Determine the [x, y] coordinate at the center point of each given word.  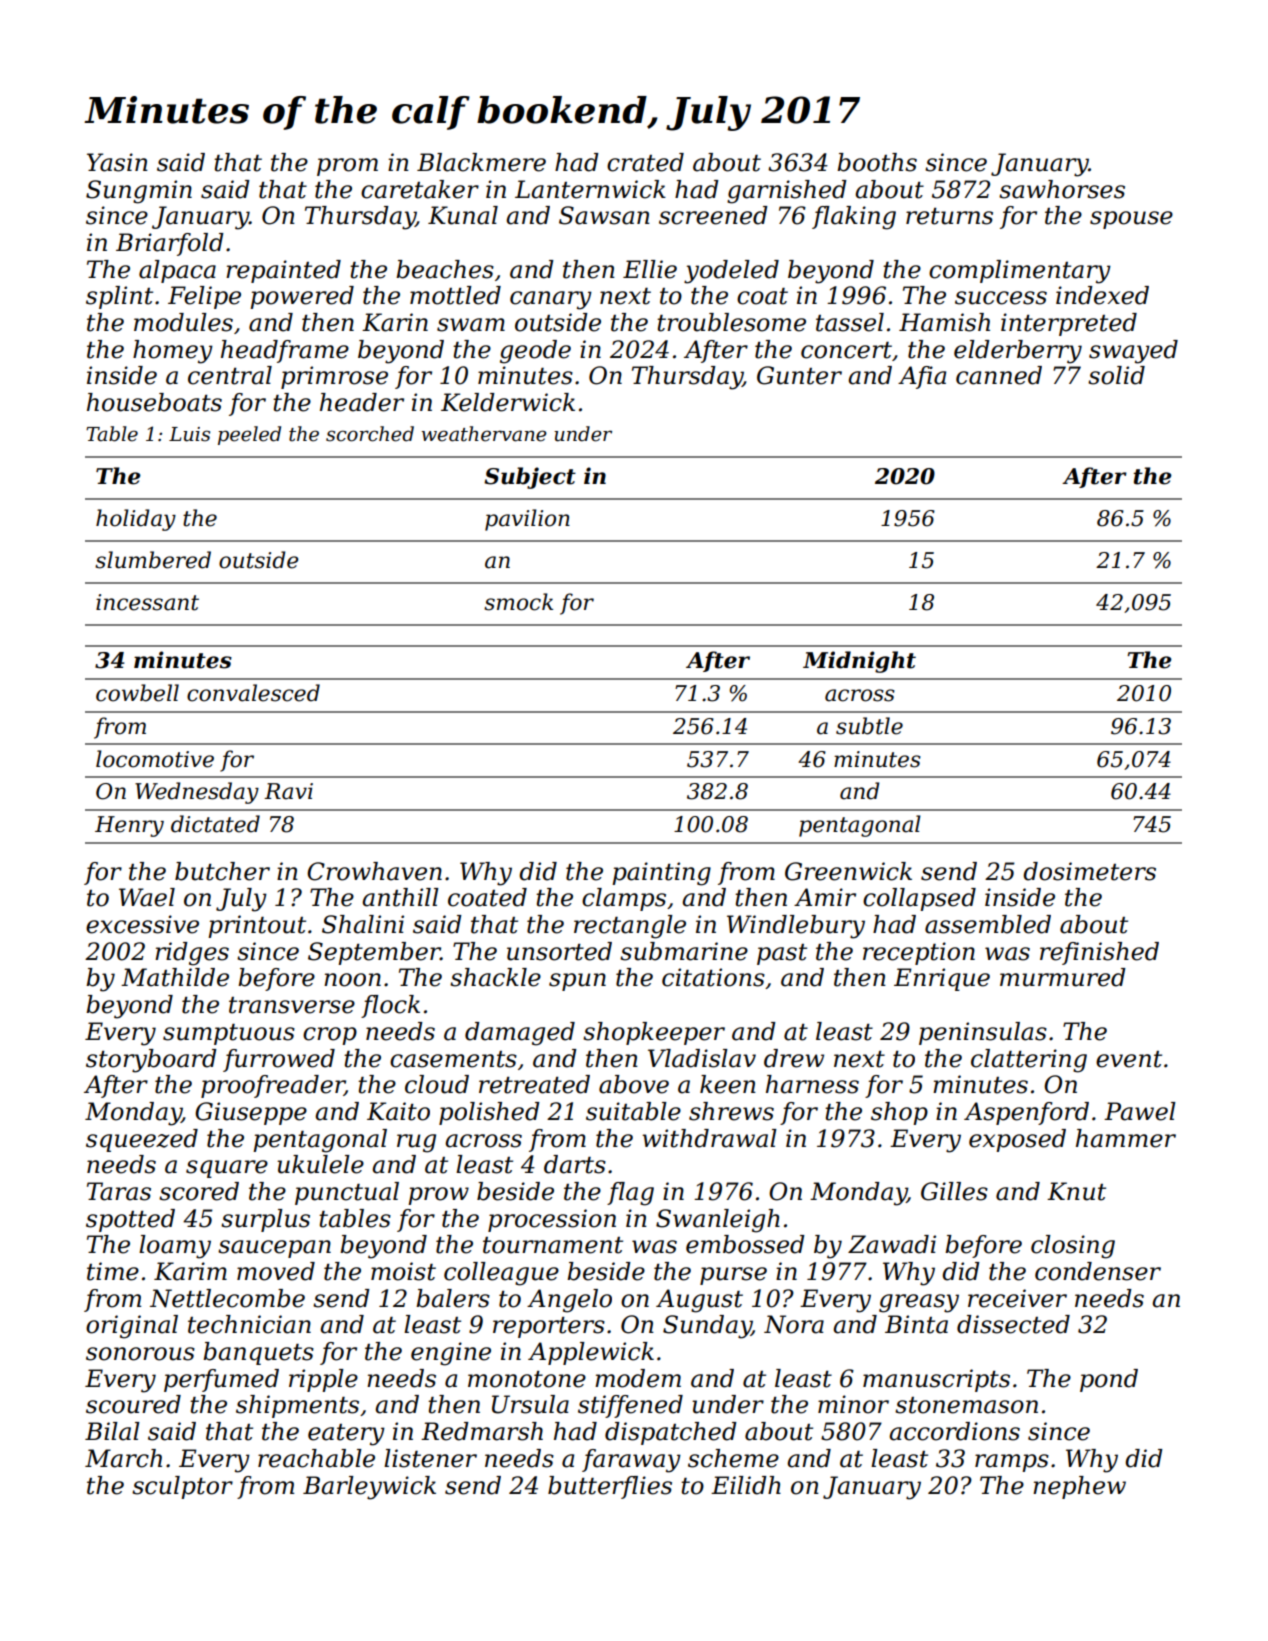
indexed [1102, 295]
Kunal [463, 215]
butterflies [610, 1487]
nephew [1079, 1487]
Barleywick [369, 1488]
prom [347, 167]
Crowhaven [374, 871]
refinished [1099, 953]
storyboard [151, 1061]
